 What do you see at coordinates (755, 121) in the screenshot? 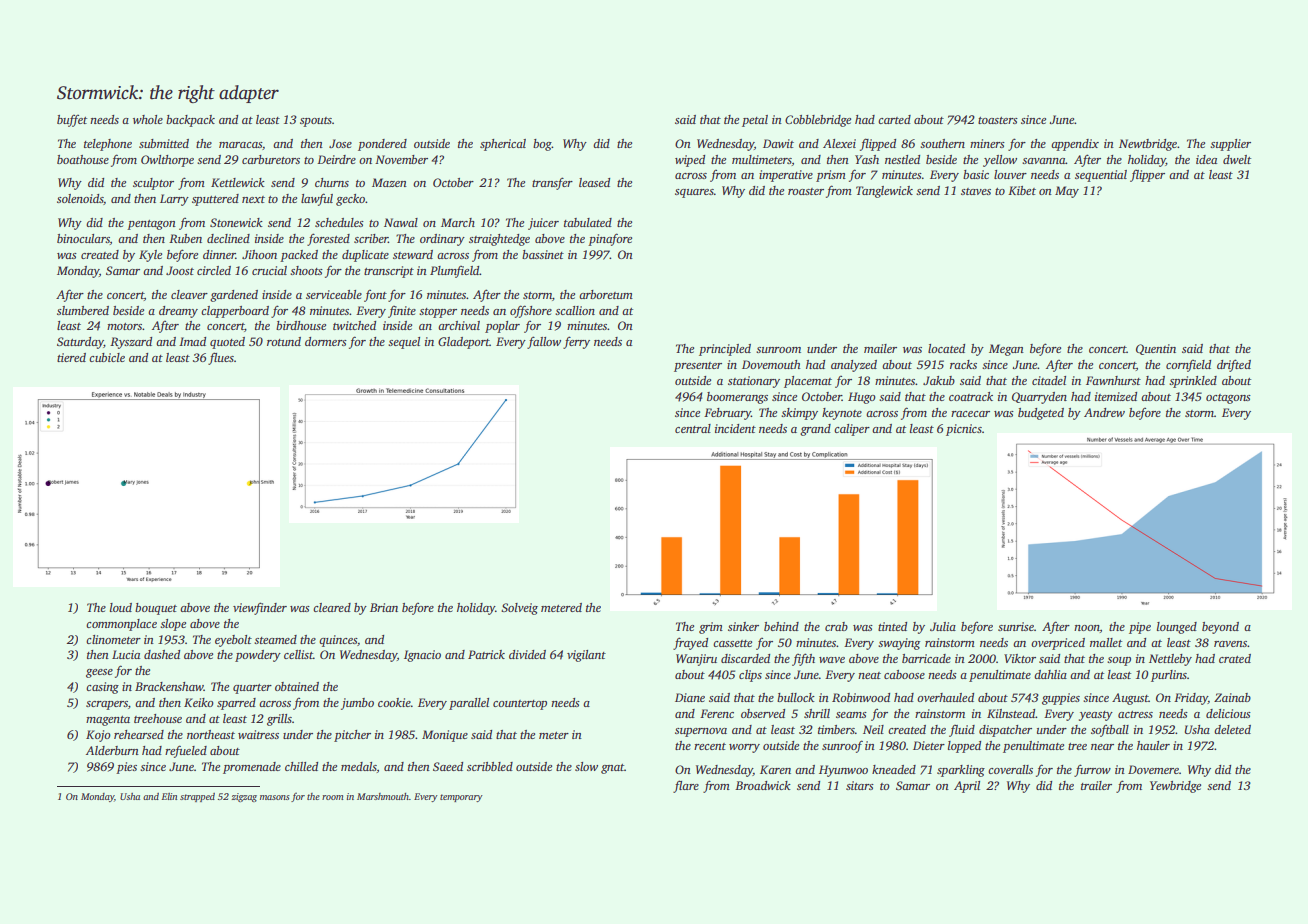
I see `petal` at bounding box center [755, 121].
